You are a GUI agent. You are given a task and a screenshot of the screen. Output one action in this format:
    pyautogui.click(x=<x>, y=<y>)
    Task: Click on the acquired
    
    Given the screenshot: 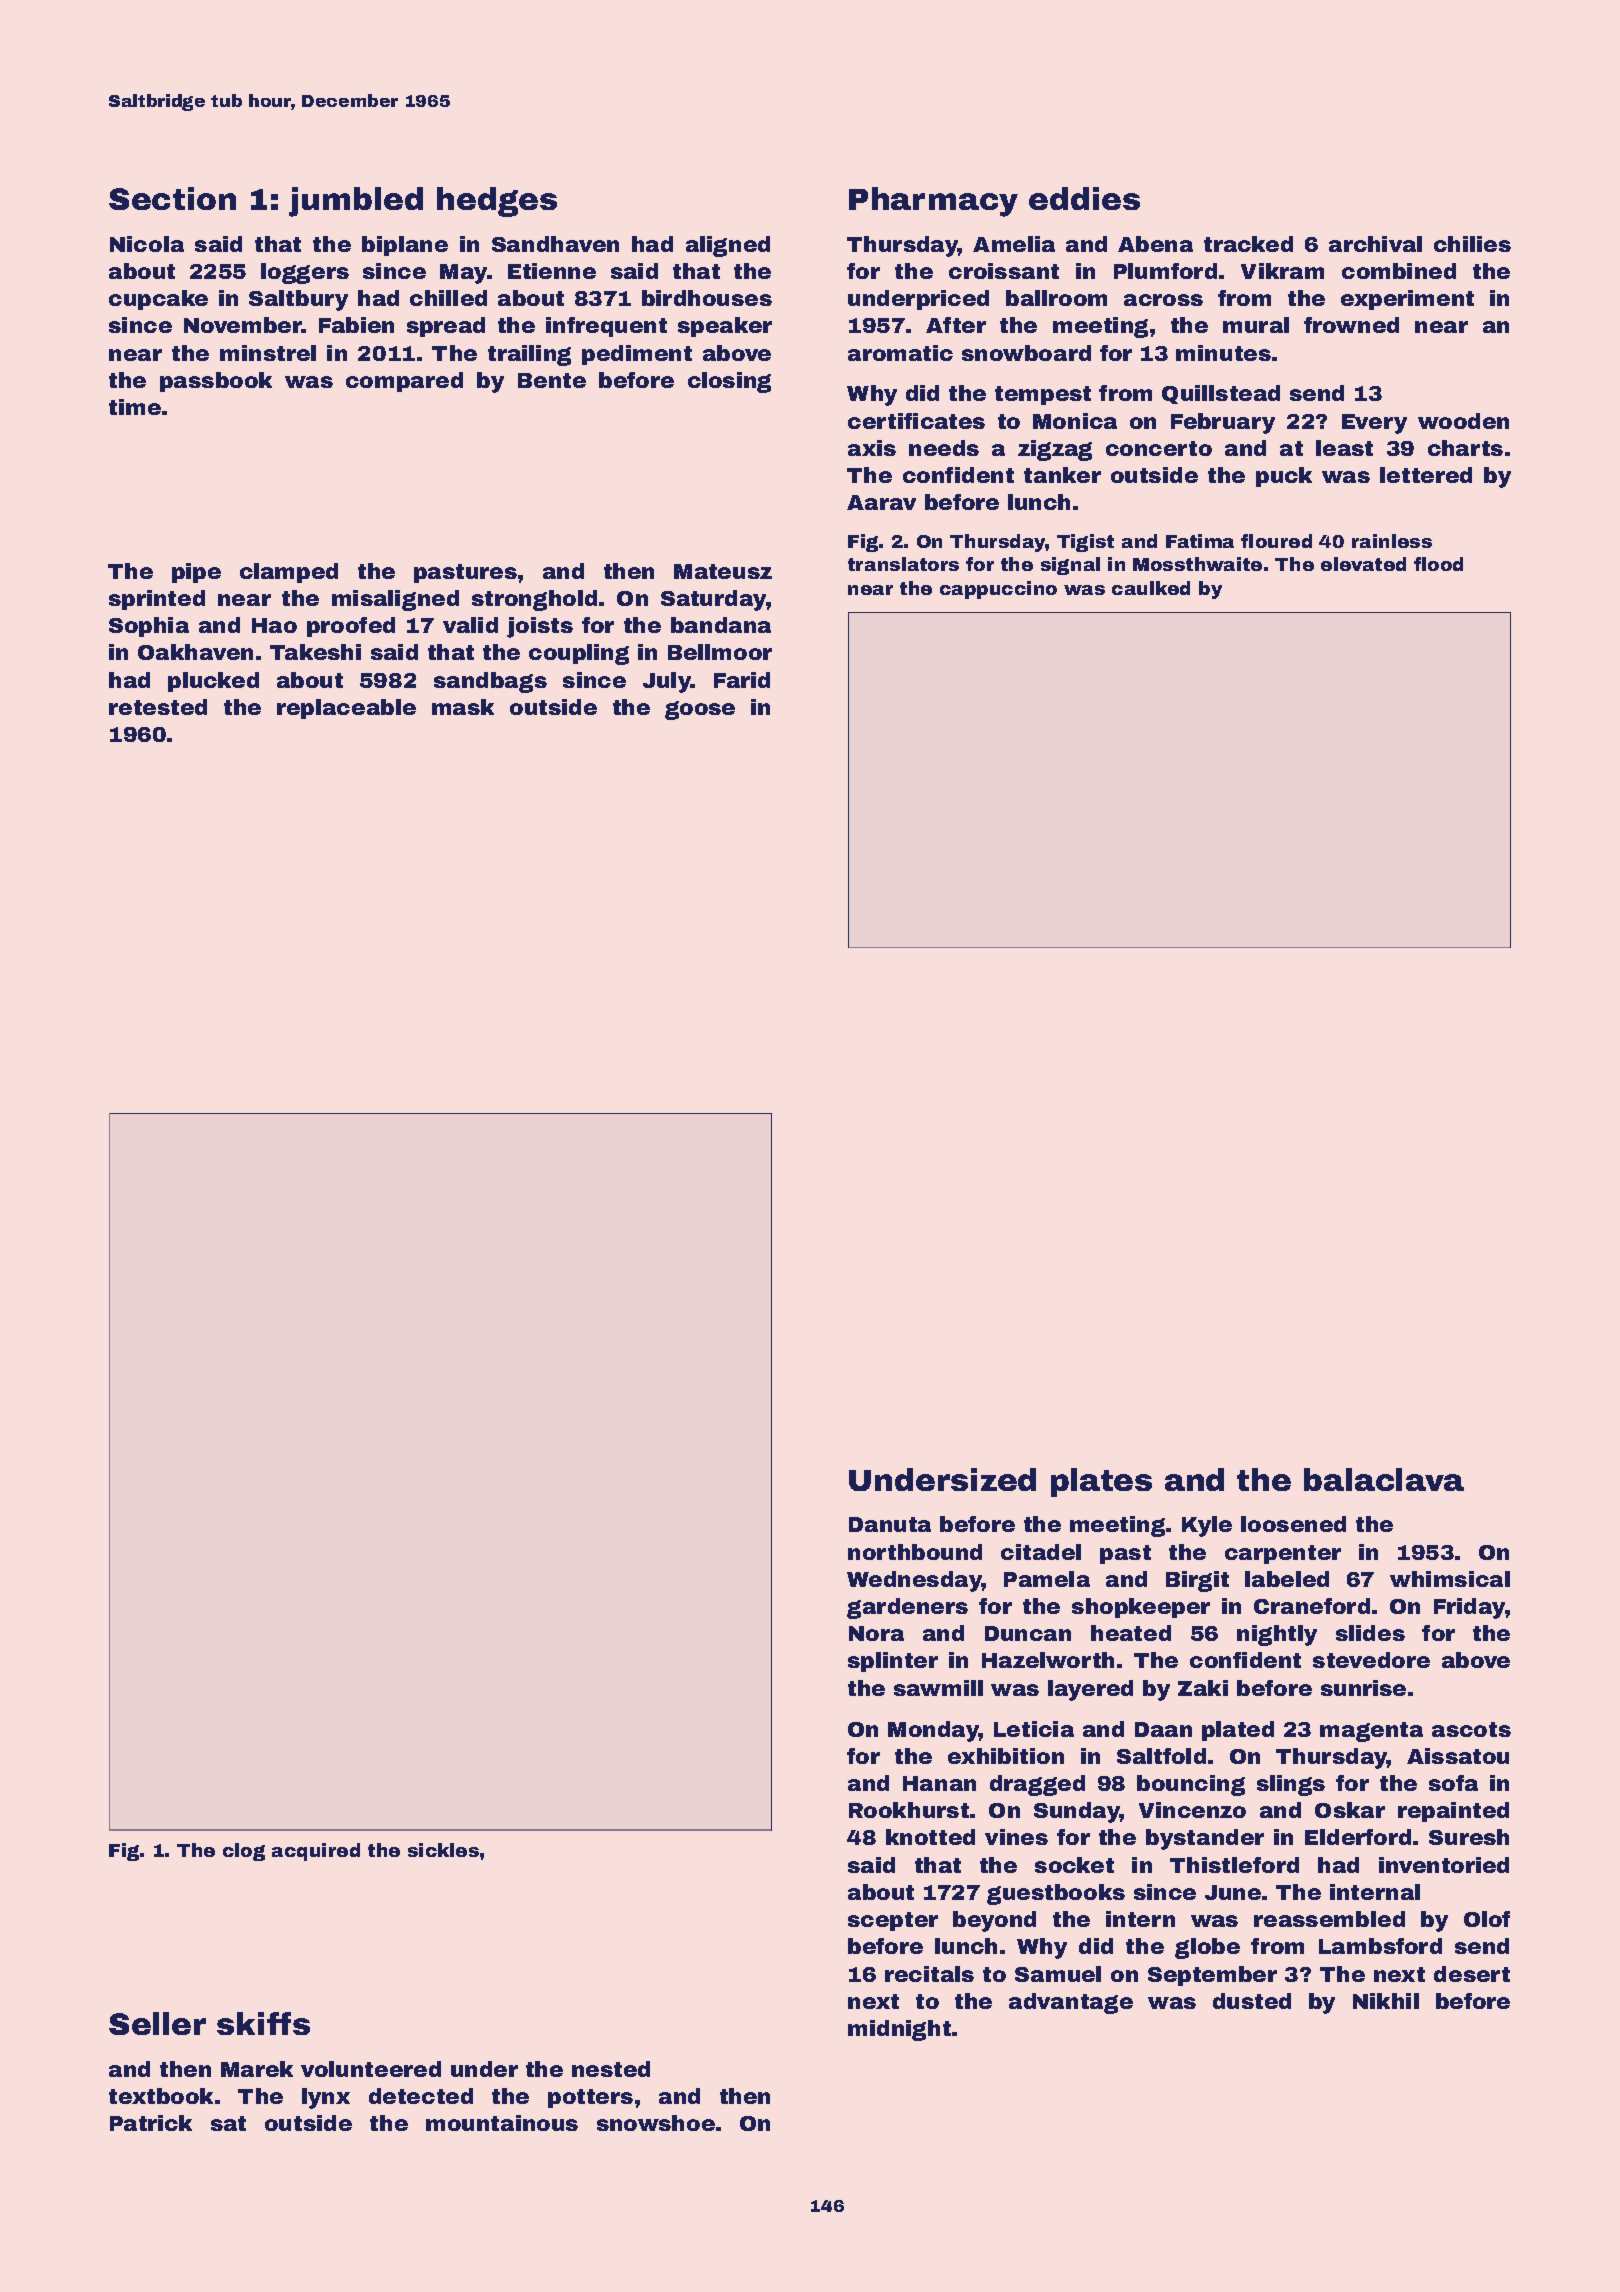 What is the action you would take?
    pyautogui.click(x=316, y=1852)
